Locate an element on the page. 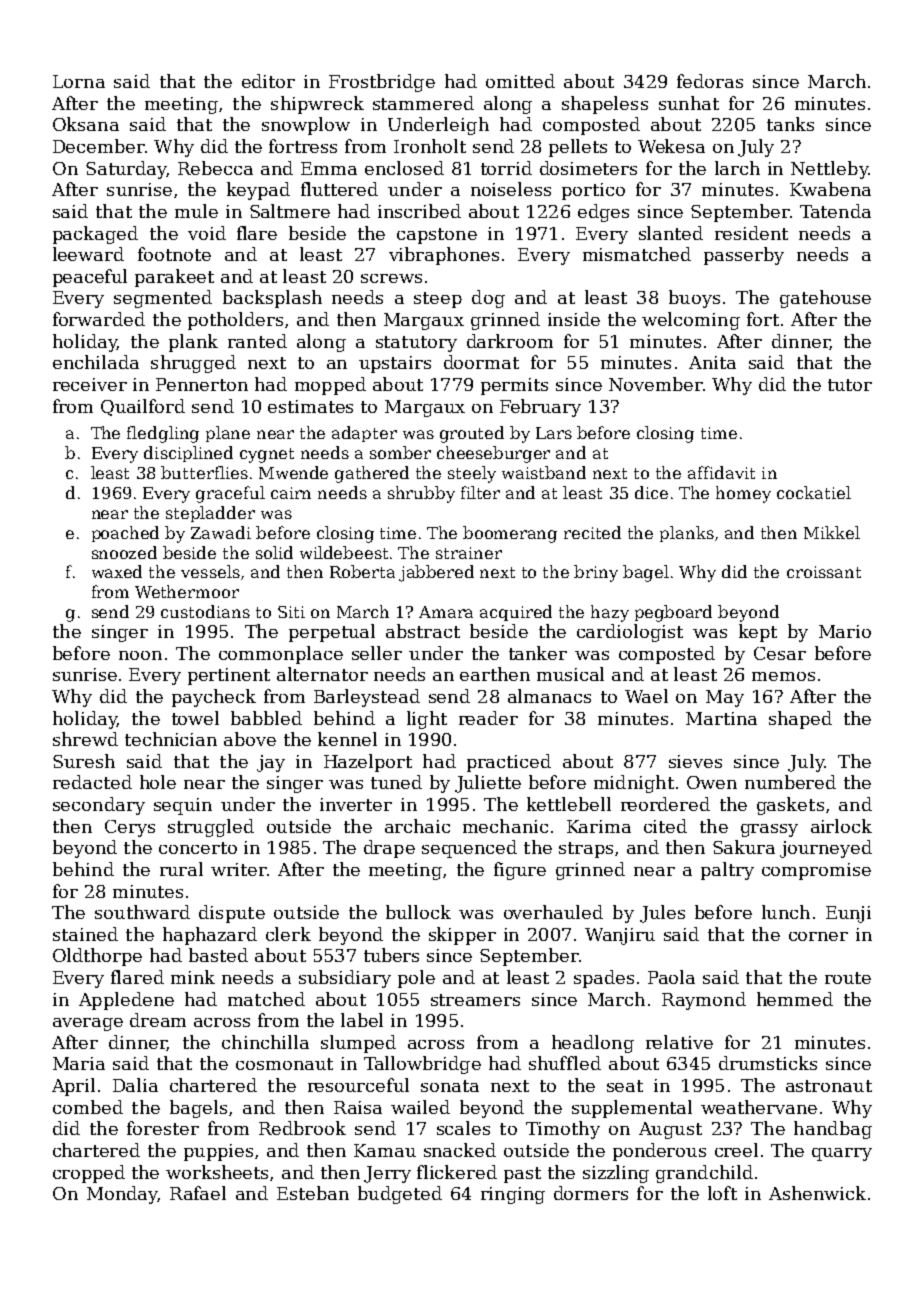 Image resolution: width=924 pixels, height=1308 pixels. welcoming is located at coordinates (691, 321).
